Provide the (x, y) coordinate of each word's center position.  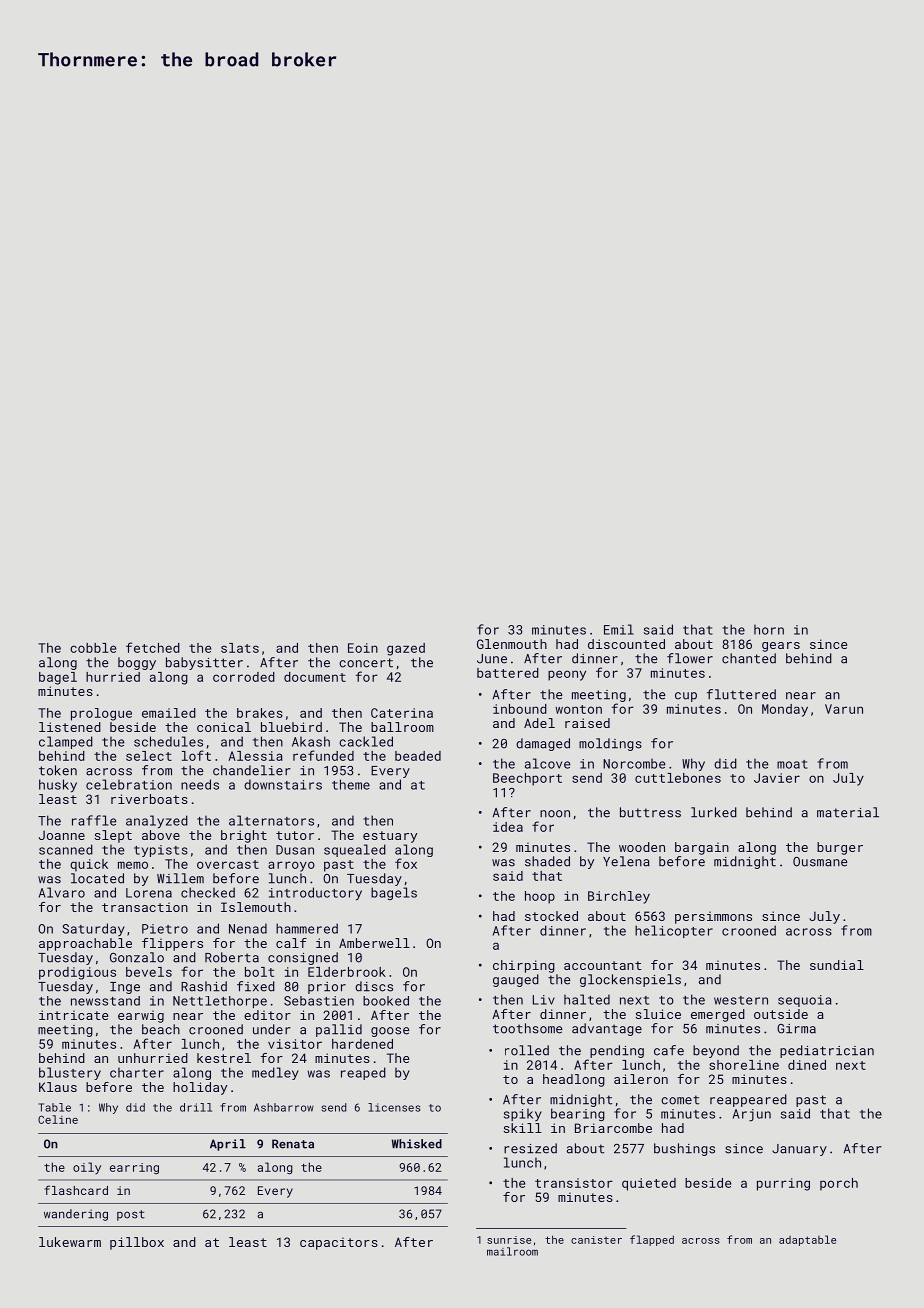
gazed (406, 649)
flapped (652, 1240)
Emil (619, 629)
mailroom (512, 1251)
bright (244, 836)
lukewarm (70, 1242)
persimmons (713, 917)
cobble (93, 648)
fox (406, 863)
